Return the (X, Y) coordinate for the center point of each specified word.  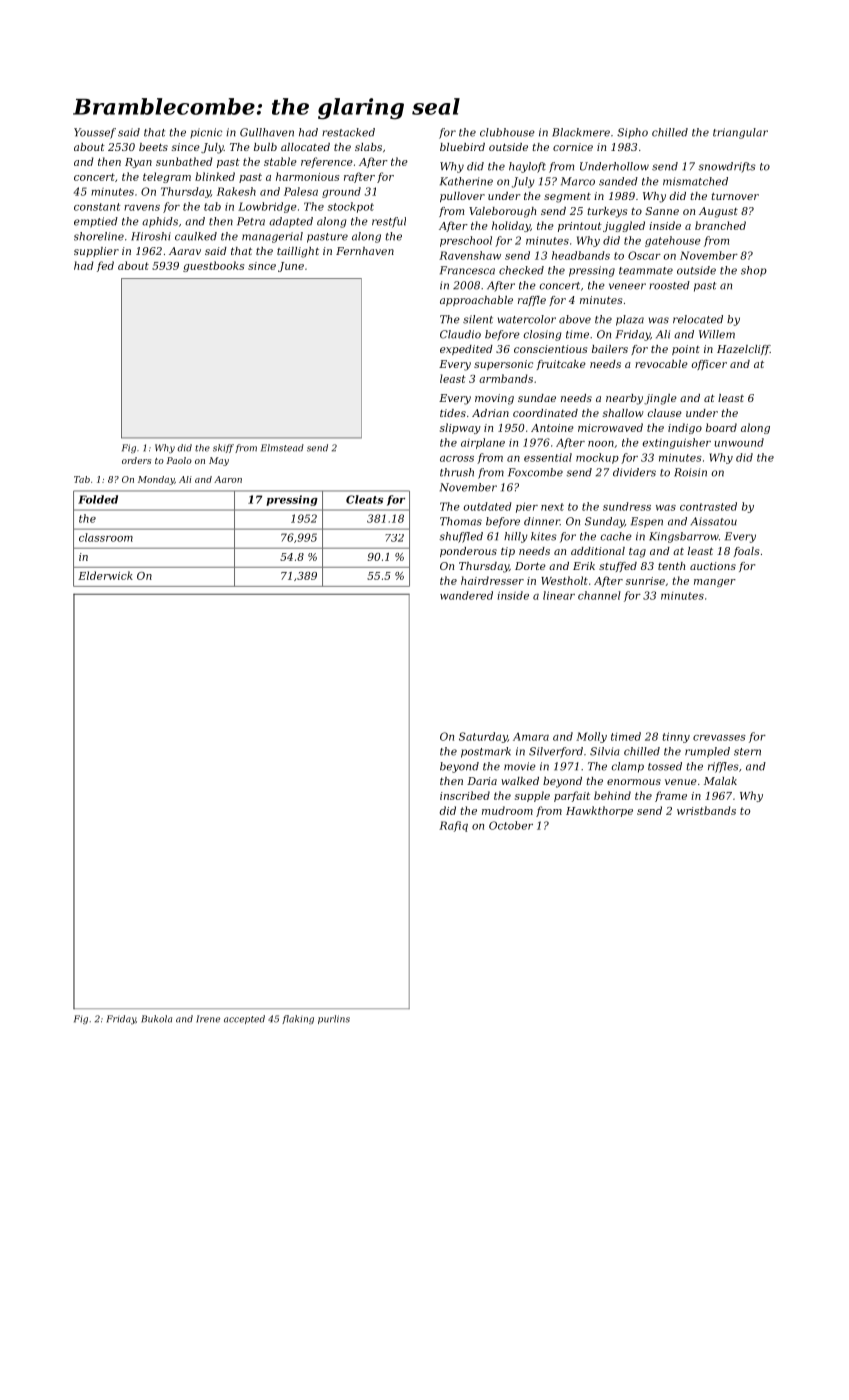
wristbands (706, 810)
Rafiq (453, 826)
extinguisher (676, 443)
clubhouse (507, 132)
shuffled (461, 537)
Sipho (632, 133)
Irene (208, 1019)
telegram (167, 177)
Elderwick (105, 575)
